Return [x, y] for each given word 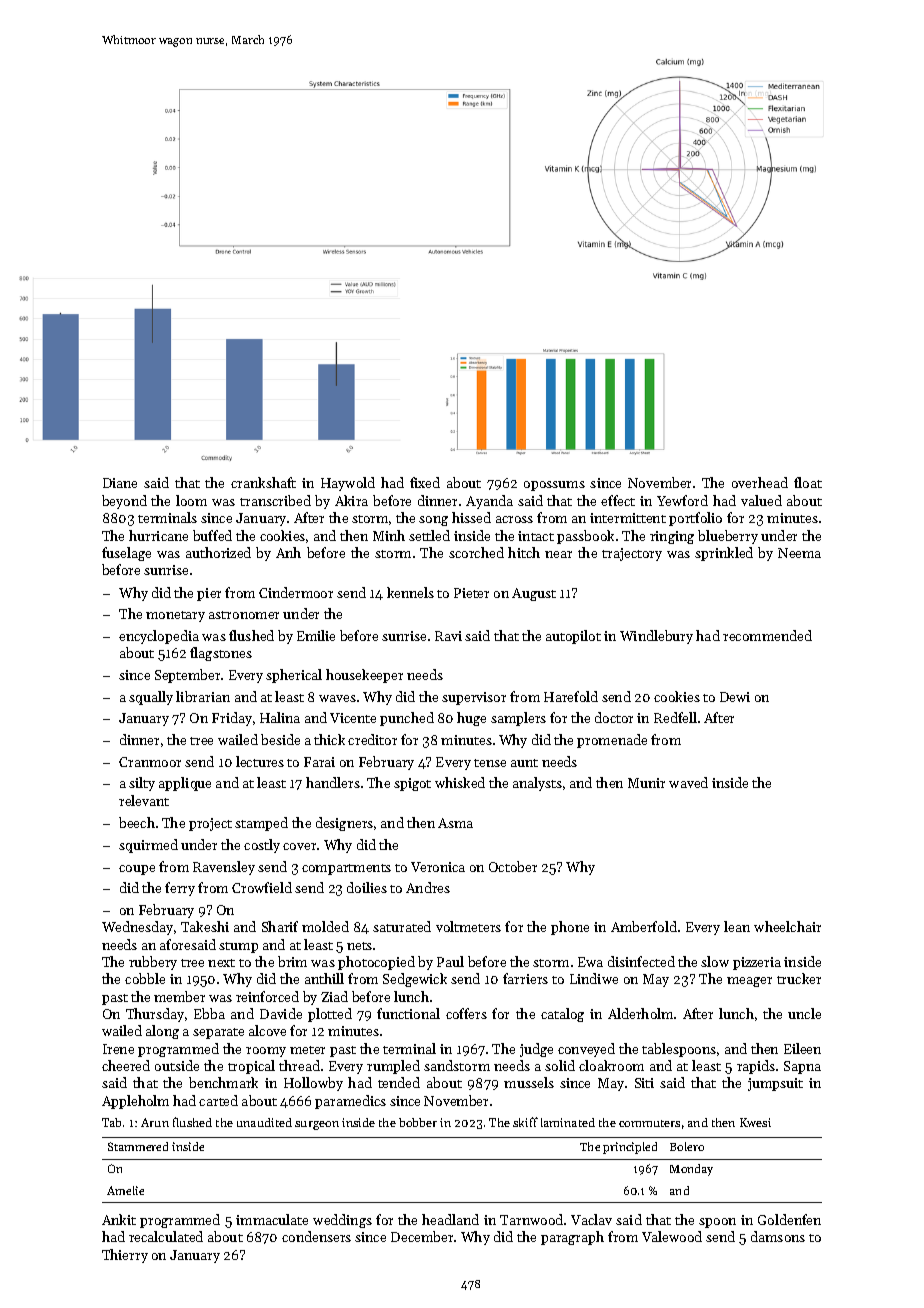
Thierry [125, 1256]
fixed [425, 482]
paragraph [572, 1238]
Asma [455, 823]
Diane [120, 483]
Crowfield [262, 887]
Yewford [682, 500]
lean [737, 926]
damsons [778, 1236]
